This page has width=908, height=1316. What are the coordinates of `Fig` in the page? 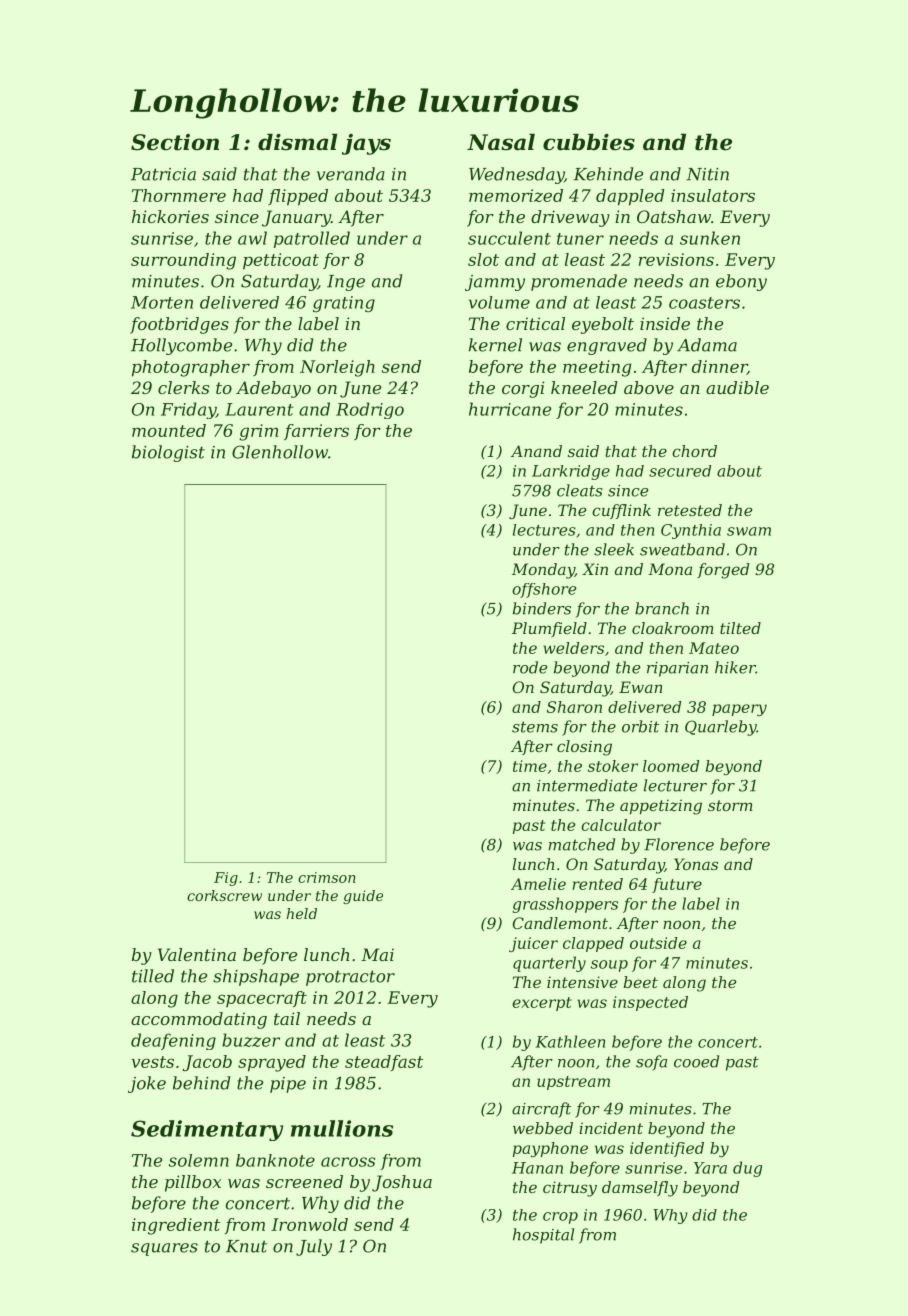 It's located at (226, 879).
